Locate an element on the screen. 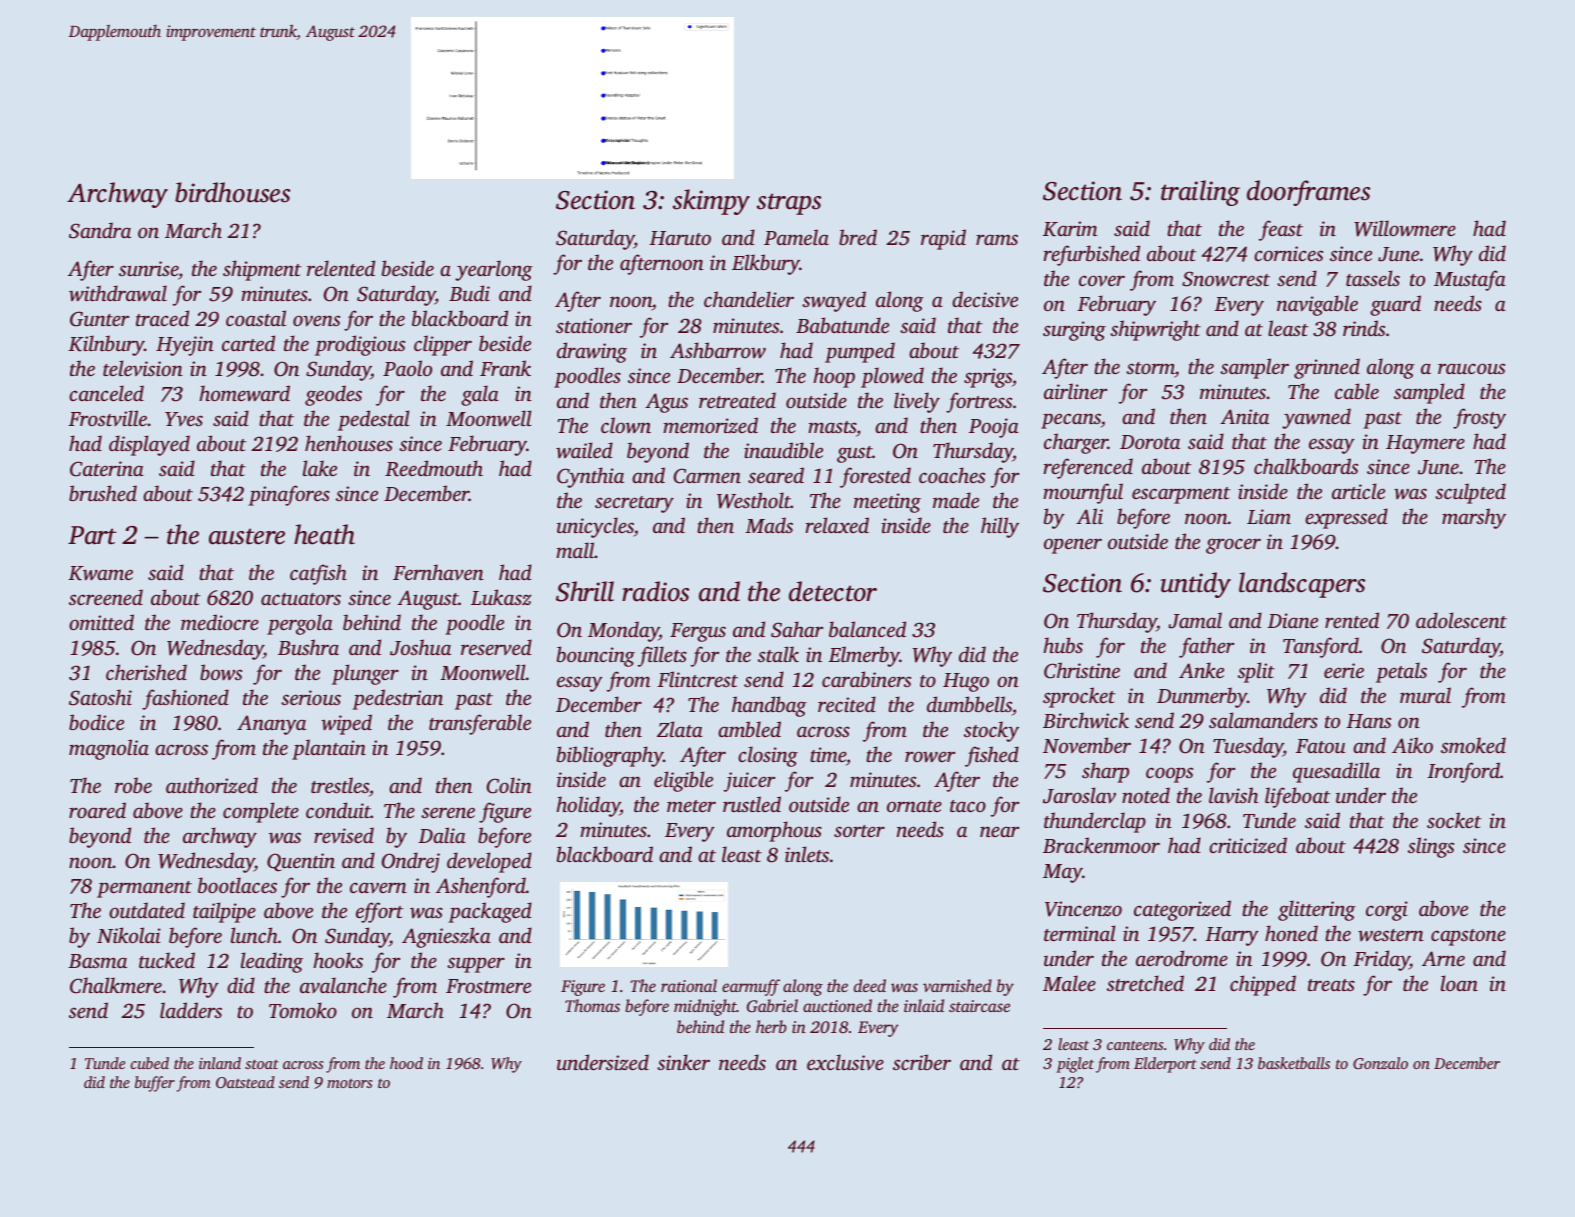 The image size is (1575, 1217). Willowmere is located at coordinates (1405, 228).
